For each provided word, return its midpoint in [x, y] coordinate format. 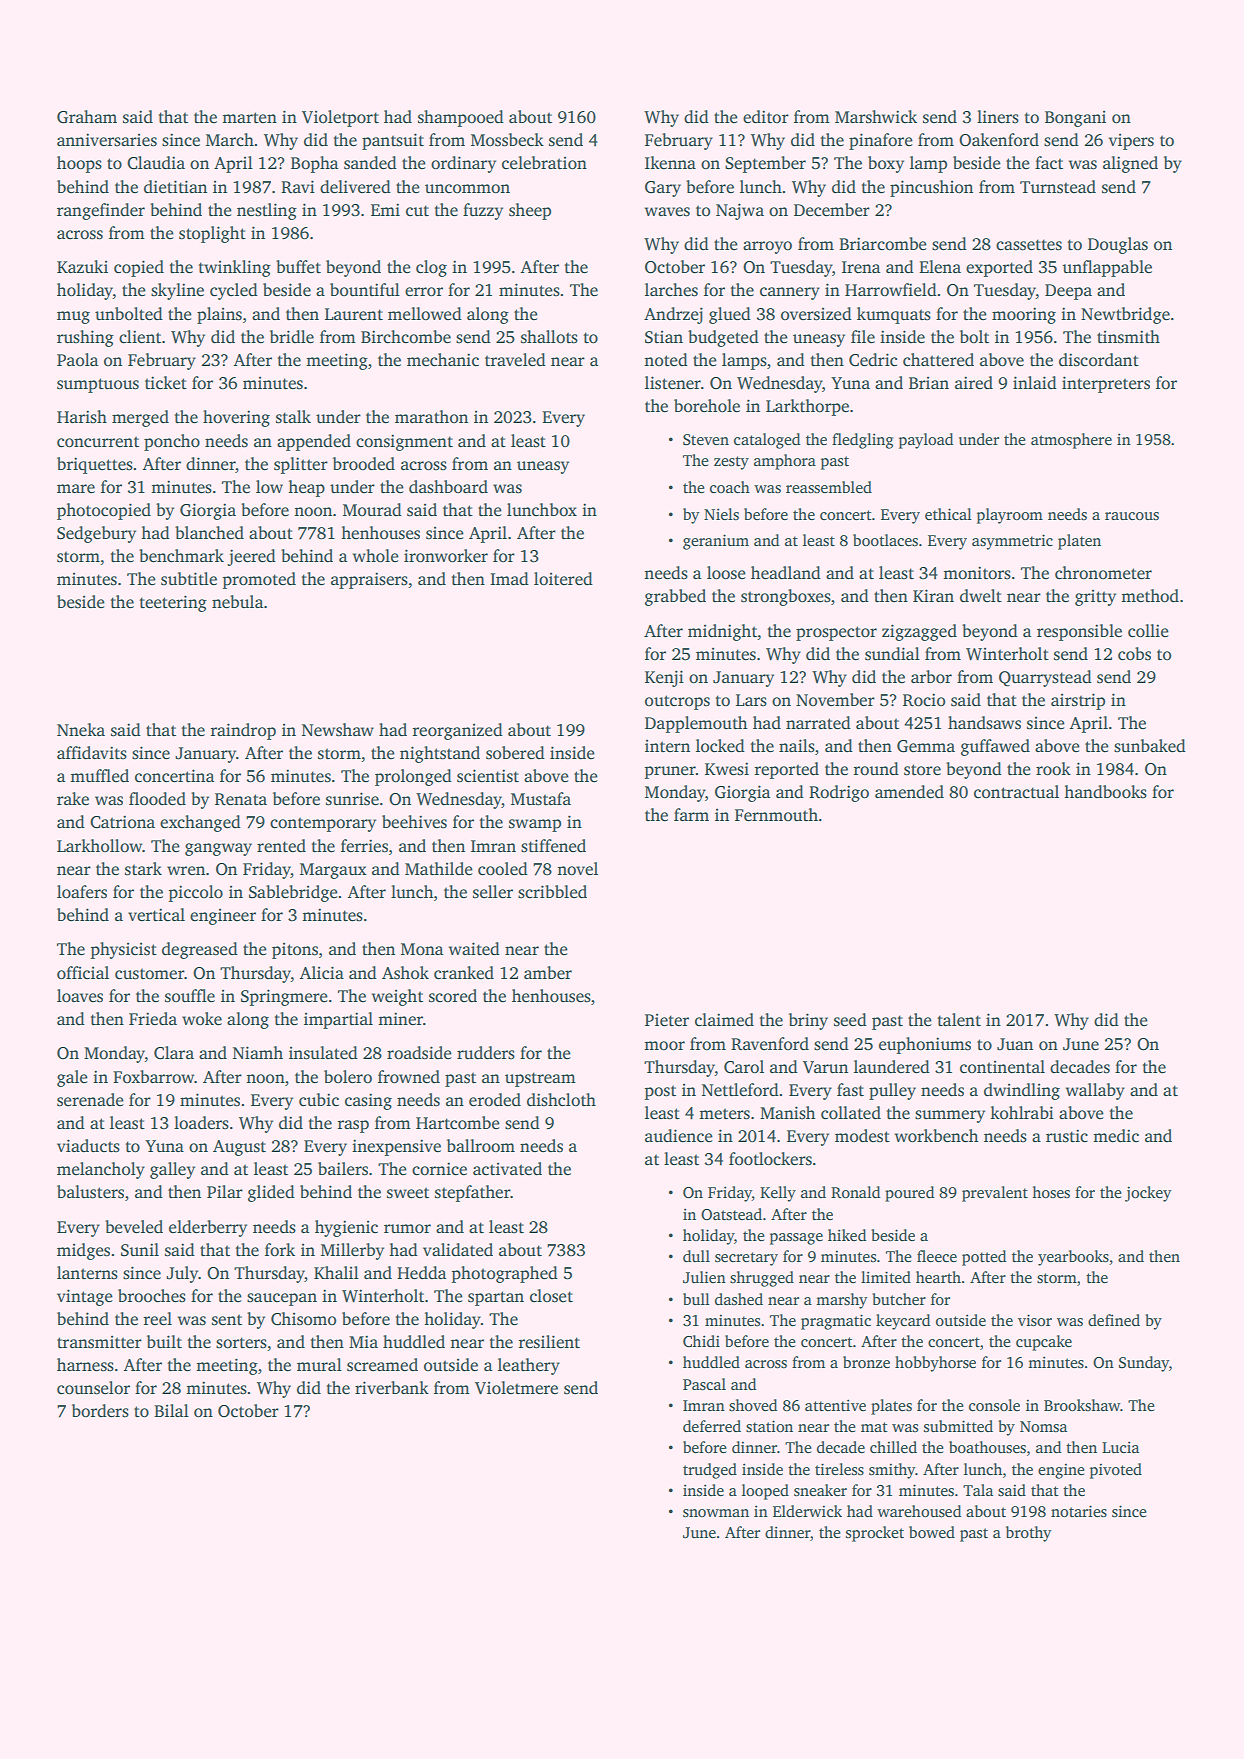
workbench [936, 1136]
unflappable [1107, 268]
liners [998, 117]
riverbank [392, 1388]
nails [797, 746]
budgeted [723, 338]
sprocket [875, 1534]
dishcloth [561, 1100]
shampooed [461, 118]
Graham [87, 117]
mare [76, 489]
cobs [1134, 654]
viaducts [88, 1146]
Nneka [81, 730]
